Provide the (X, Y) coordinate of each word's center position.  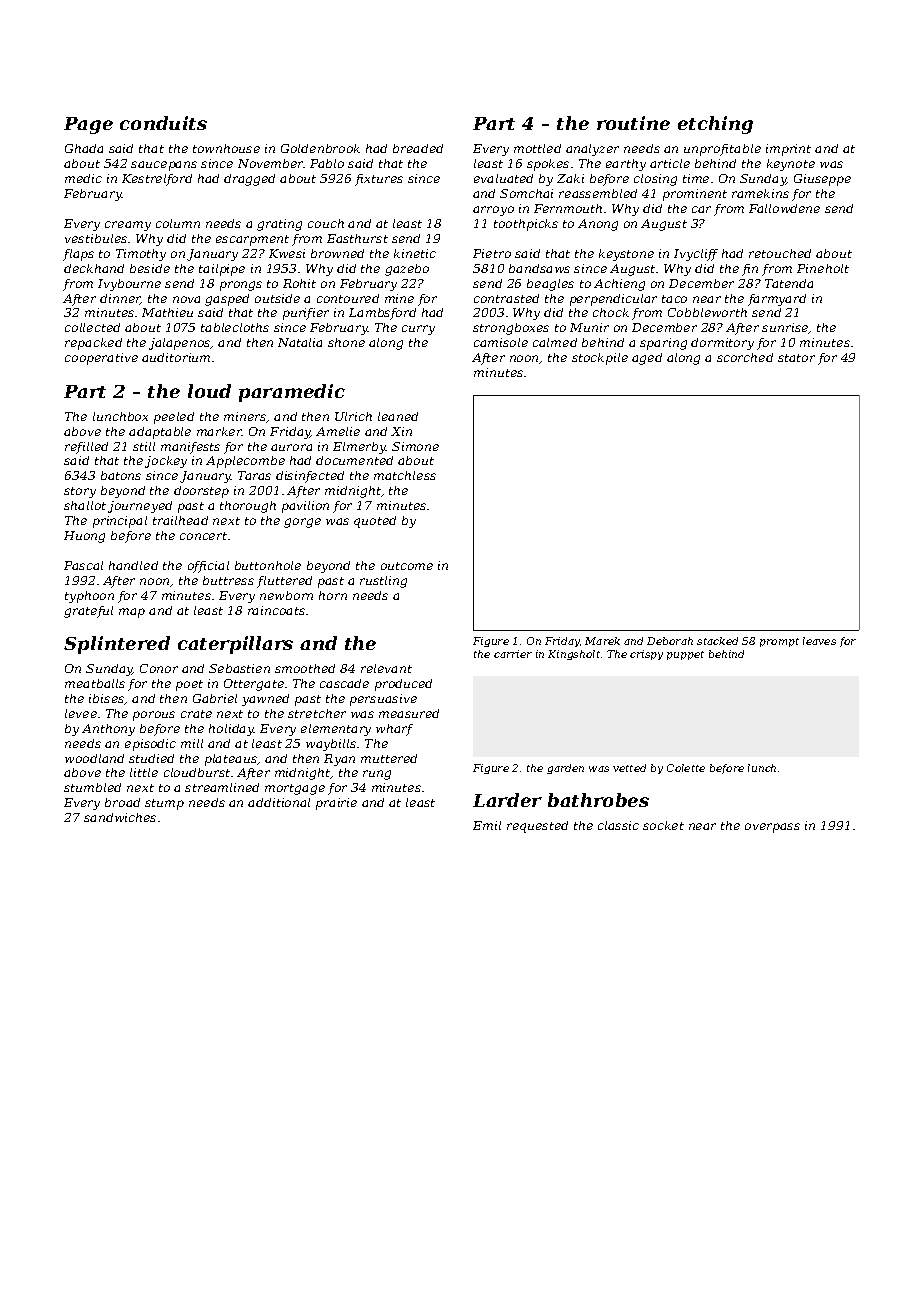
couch (326, 223)
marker (219, 431)
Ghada (84, 148)
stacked (717, 641)
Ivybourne (129, 285)
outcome (407, 566)
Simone (415, 446)
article (670, 163)
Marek (602, 641)
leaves (819, 641)
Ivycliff (696, 255)
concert (203, 536)
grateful (88, 612)
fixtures (379, 180)
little (144, 772)
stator (796, 358)
